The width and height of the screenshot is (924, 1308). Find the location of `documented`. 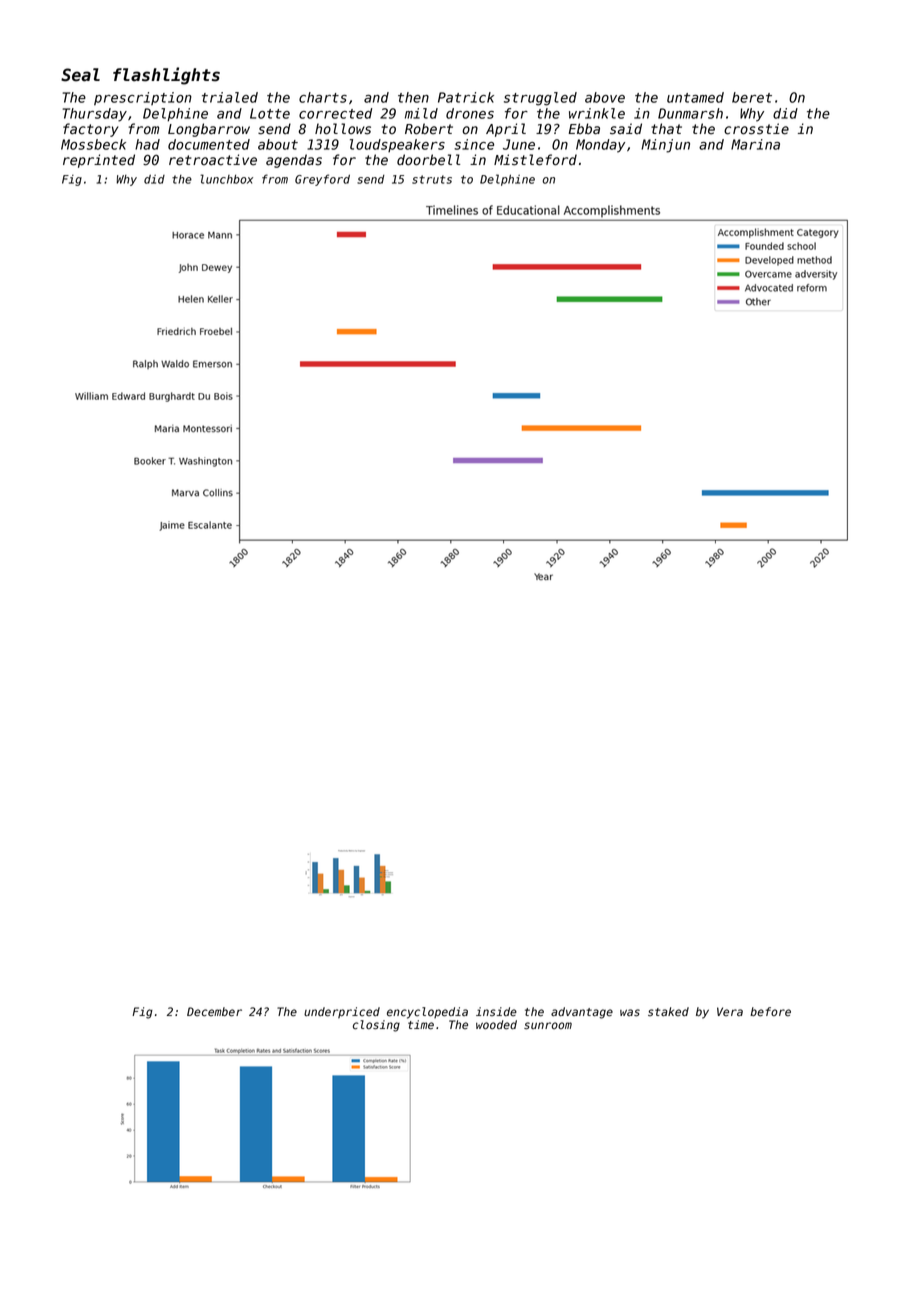

documented is located at coordinates (209, 144).
